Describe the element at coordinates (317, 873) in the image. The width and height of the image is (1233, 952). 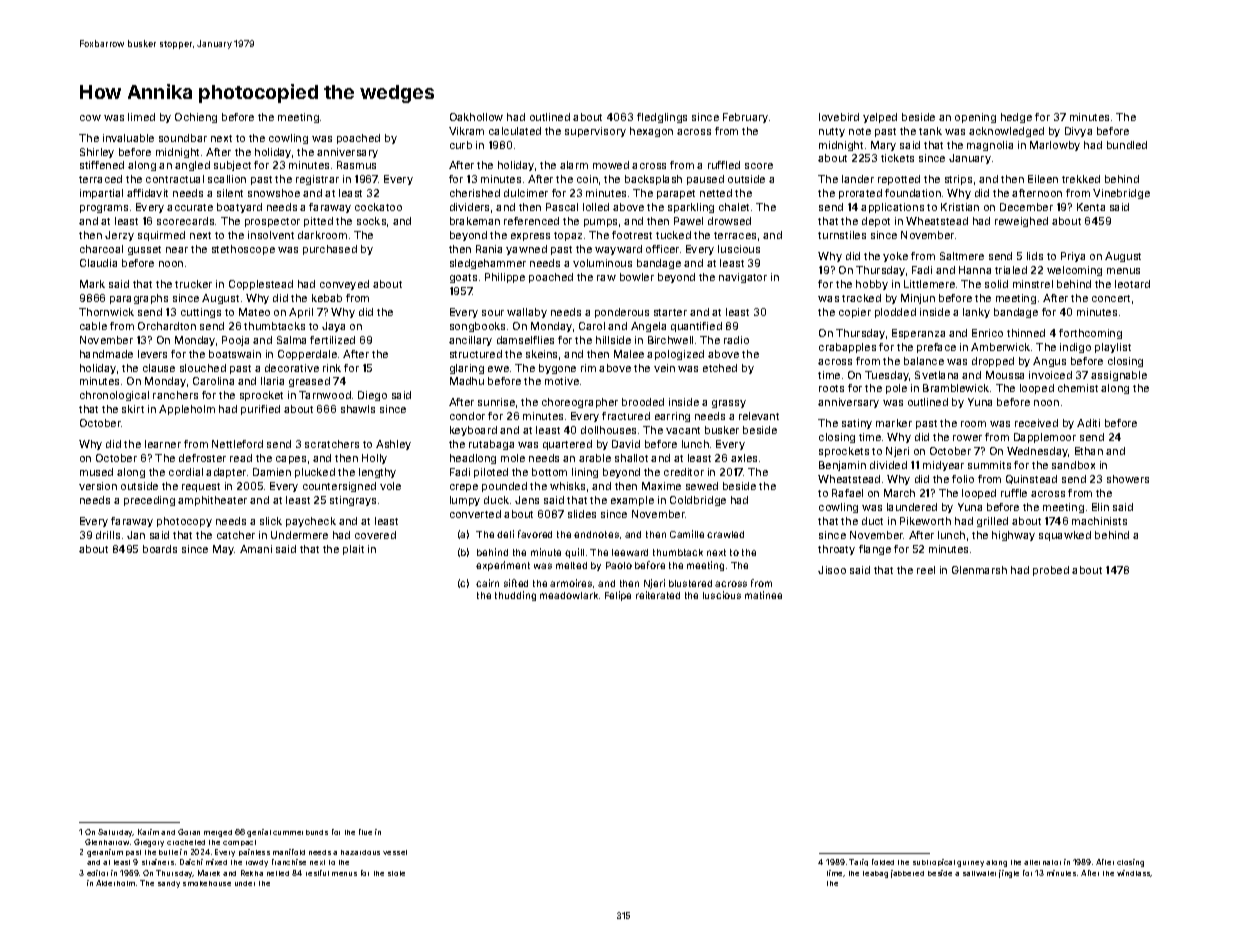
I see `restful` at that location.
